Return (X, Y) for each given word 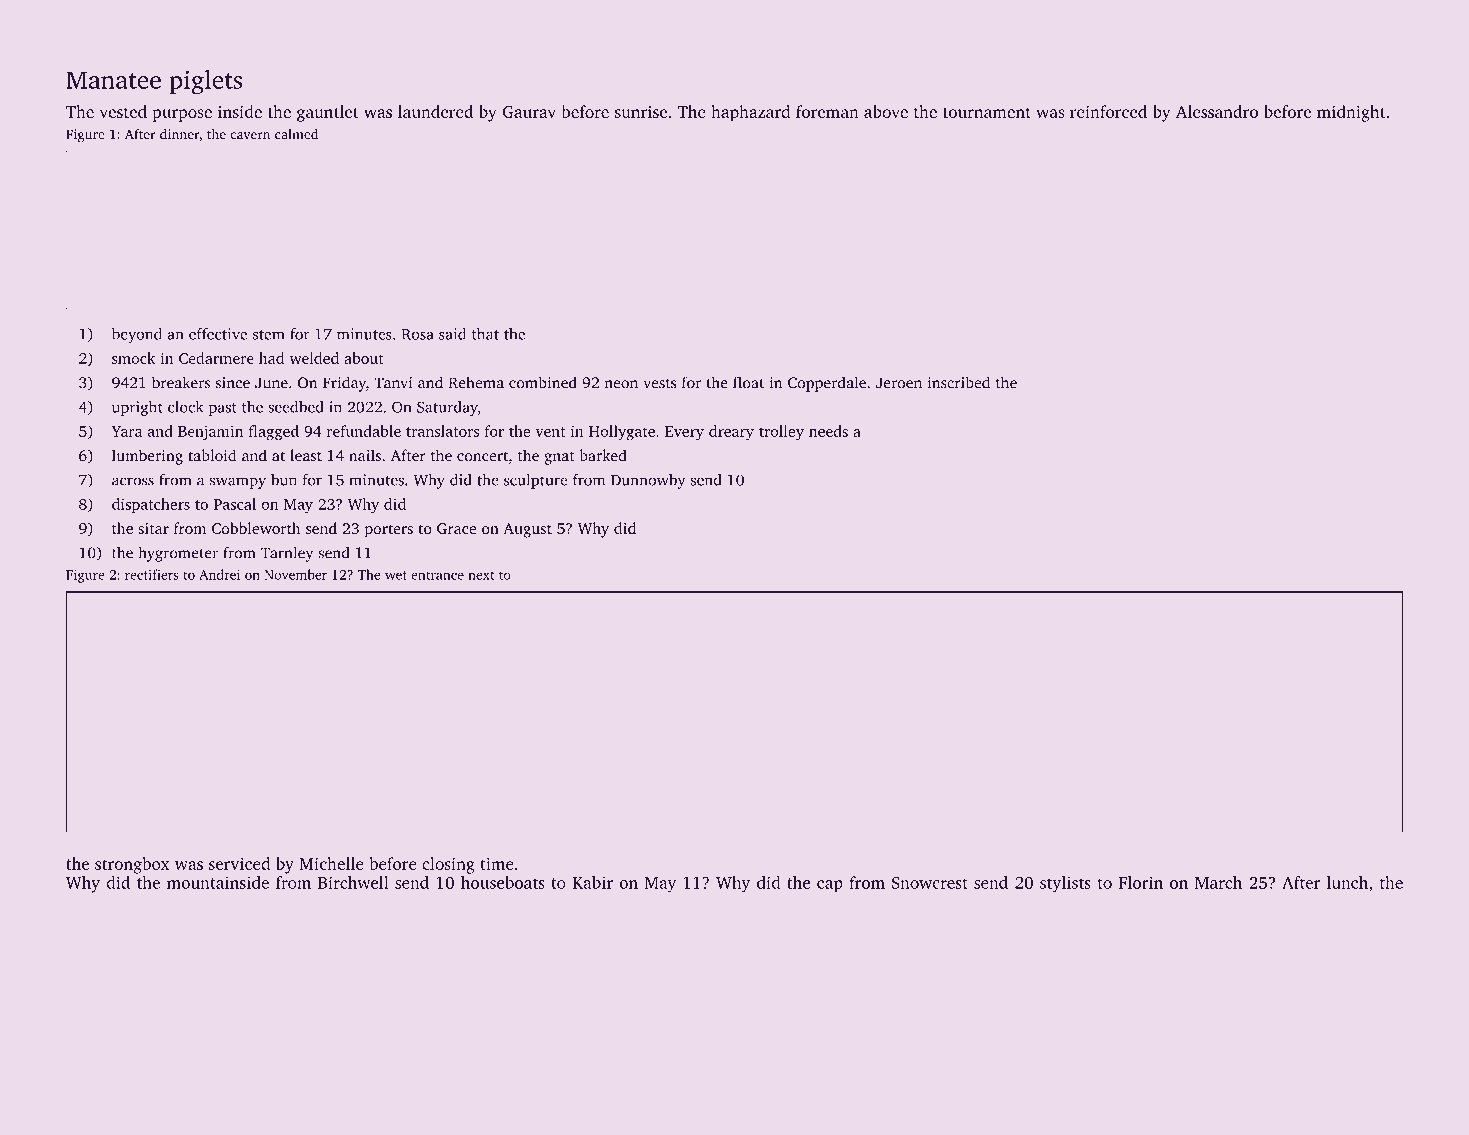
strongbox (132, 865)
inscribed (959, 382)
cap (830, 886)
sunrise (641, 112)
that (485, 334)
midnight (1351, 113)
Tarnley (287, 554)
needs (828, 431)
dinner (179, 134)
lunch (1347, 882)
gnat (559, 458)
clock (186, 407)
